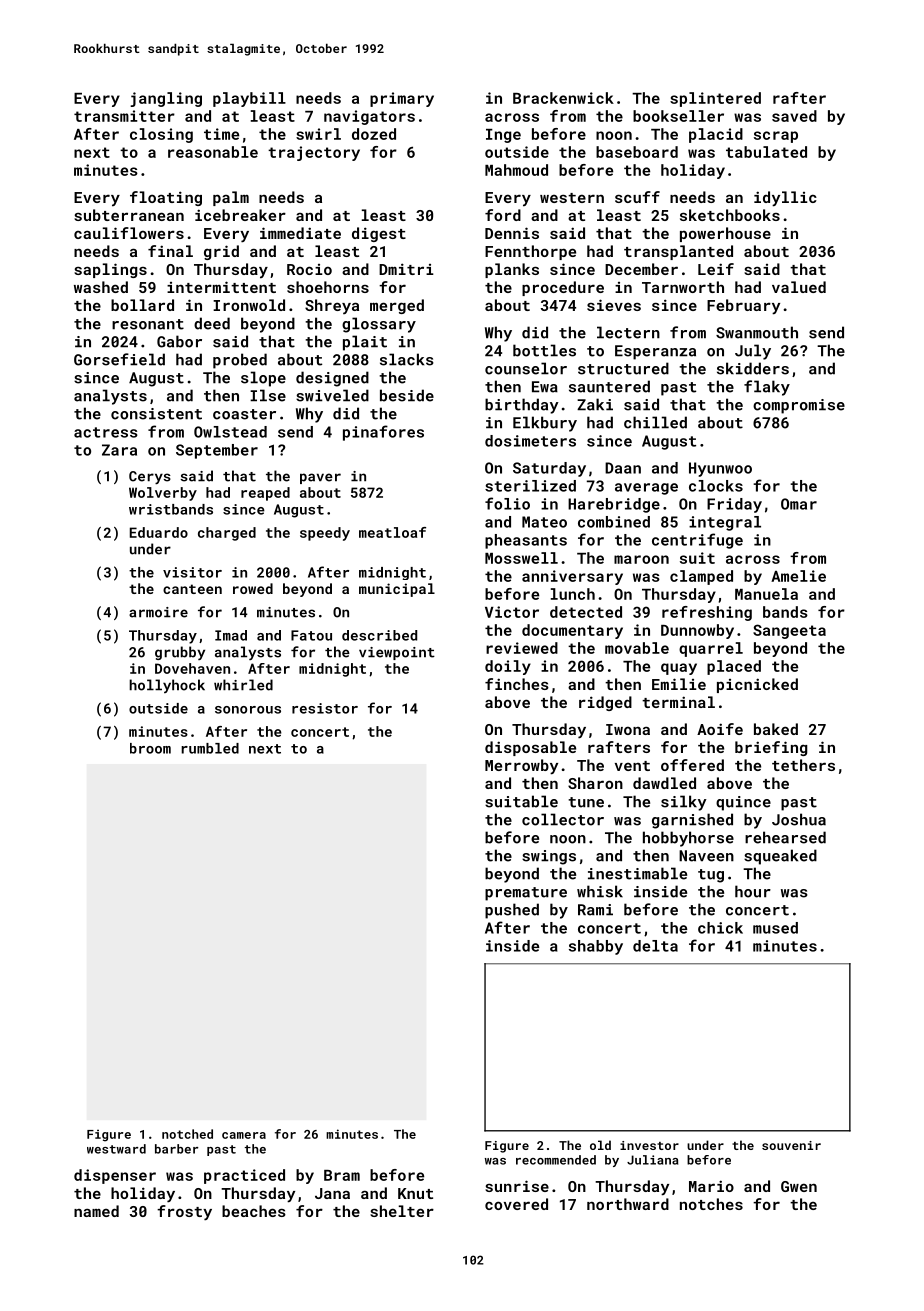 Image resolution: width=924 pixels, height=1311 pixels. I want to click on named, so click(96, 1211).
